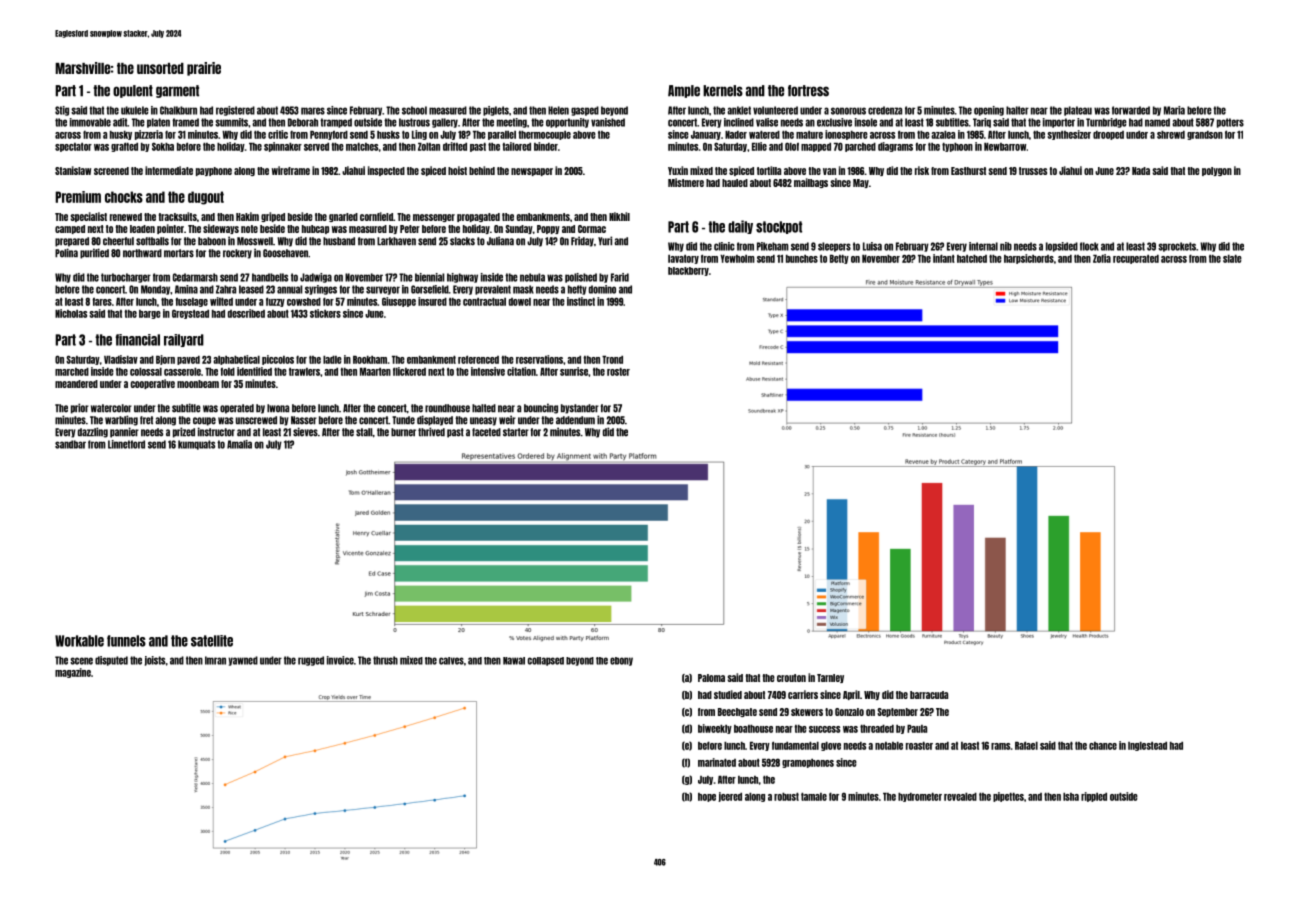 The width and height of the page is (1308, 924). Describe the element at coordinates (278, 408) in the page. I see `Iwona` at that location.
